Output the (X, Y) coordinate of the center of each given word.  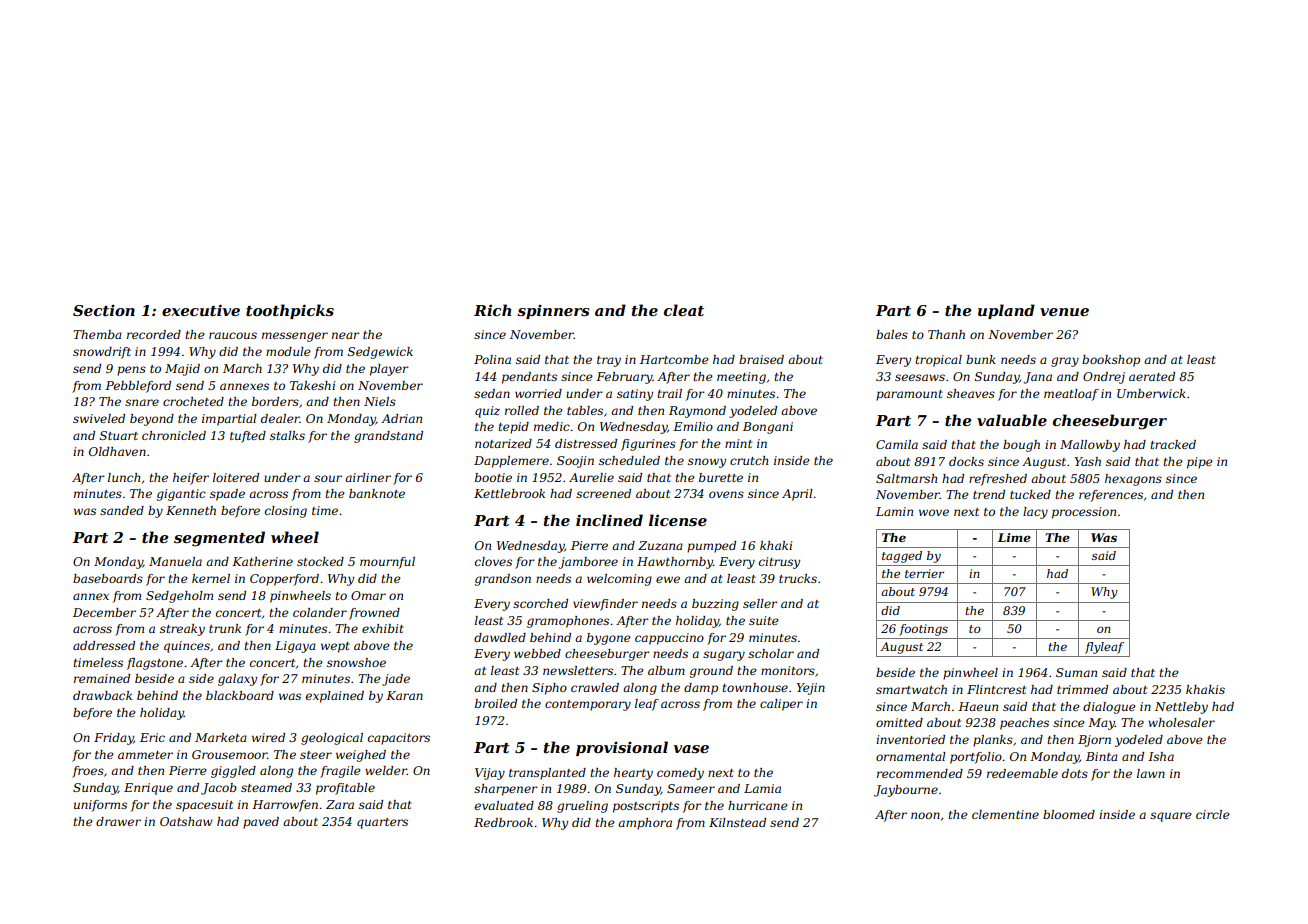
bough (1021, 446)
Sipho (549, 689)
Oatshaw (186, 821)
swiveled (99, 418)
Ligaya (295, 647)
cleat (684, 310)
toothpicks (290, 311)
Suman (1076, 672)
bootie (493, 477)
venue (1064, 312)
